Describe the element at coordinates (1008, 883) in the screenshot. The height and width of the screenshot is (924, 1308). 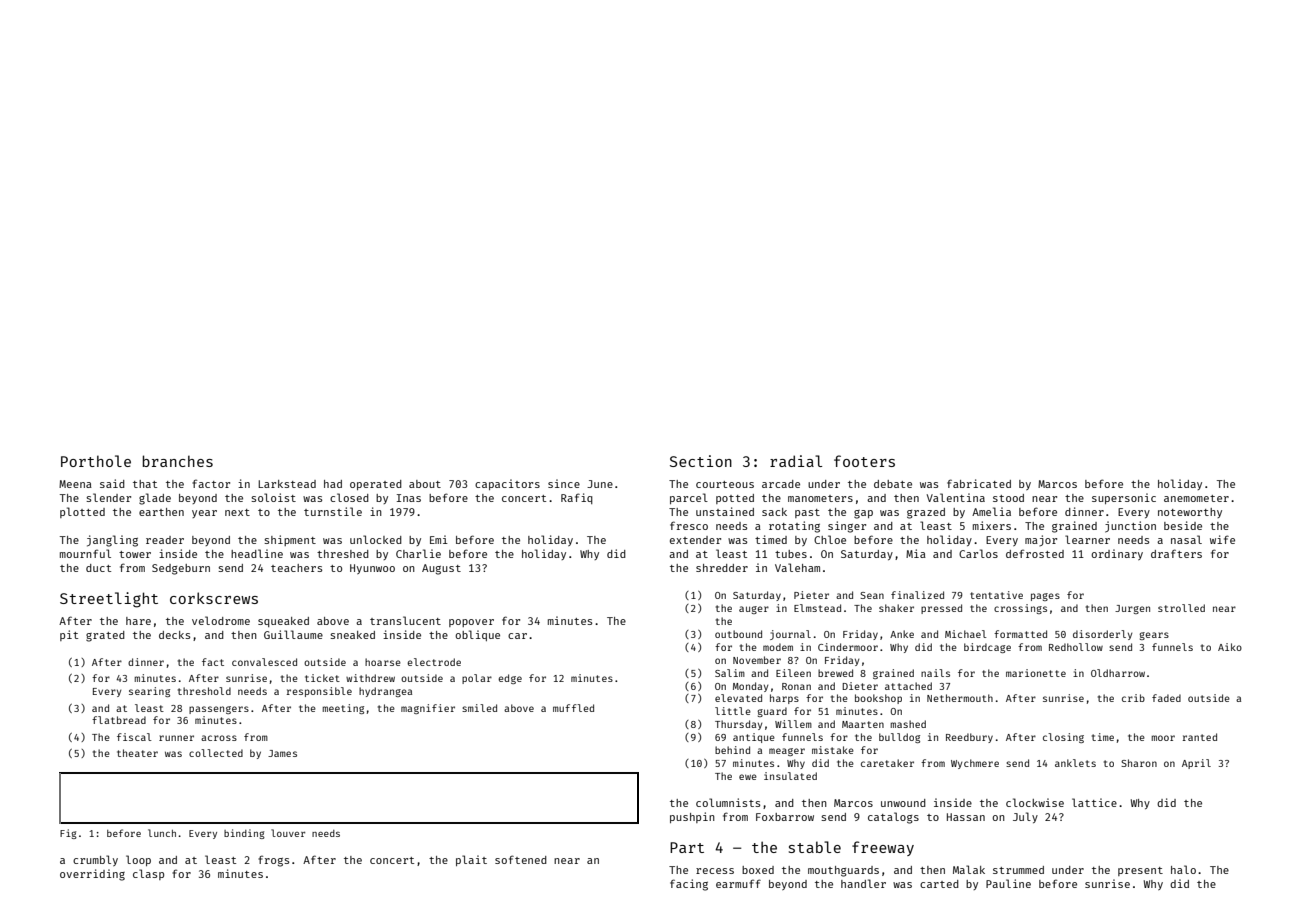
I see `Pauline` at that location.
